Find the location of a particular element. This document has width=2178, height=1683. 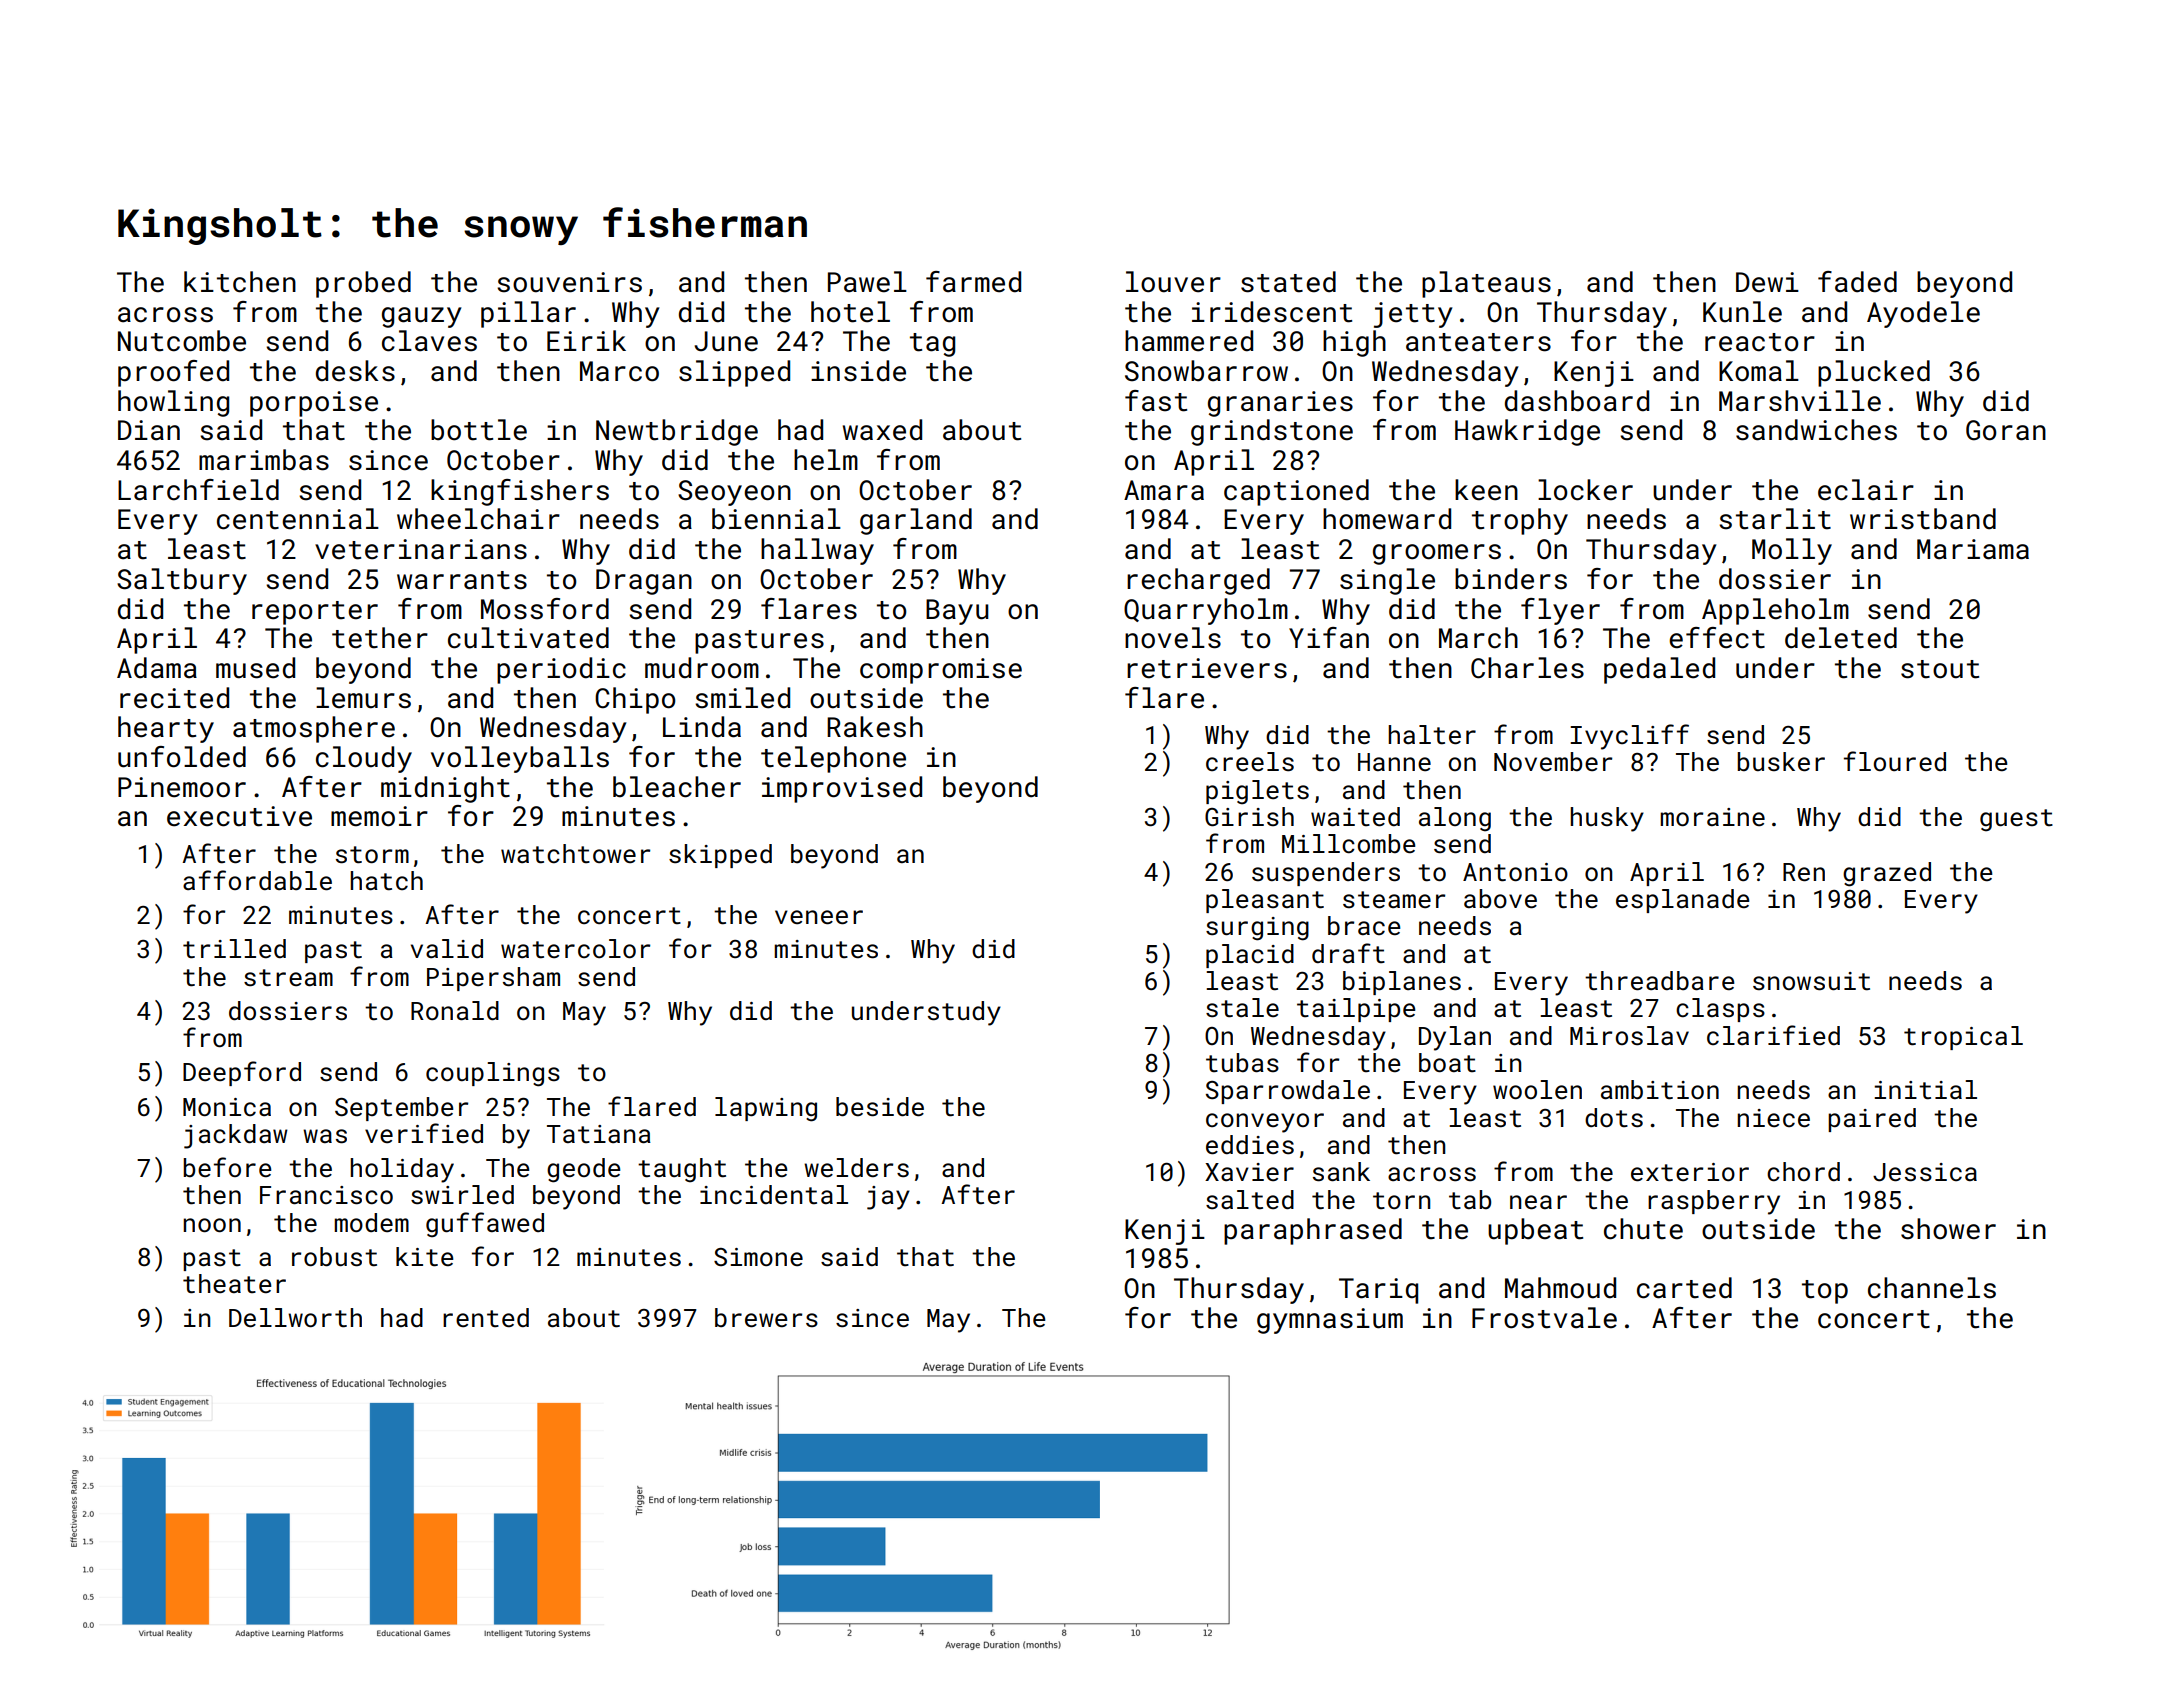

grazed is located at coordinates (1887, 874).
